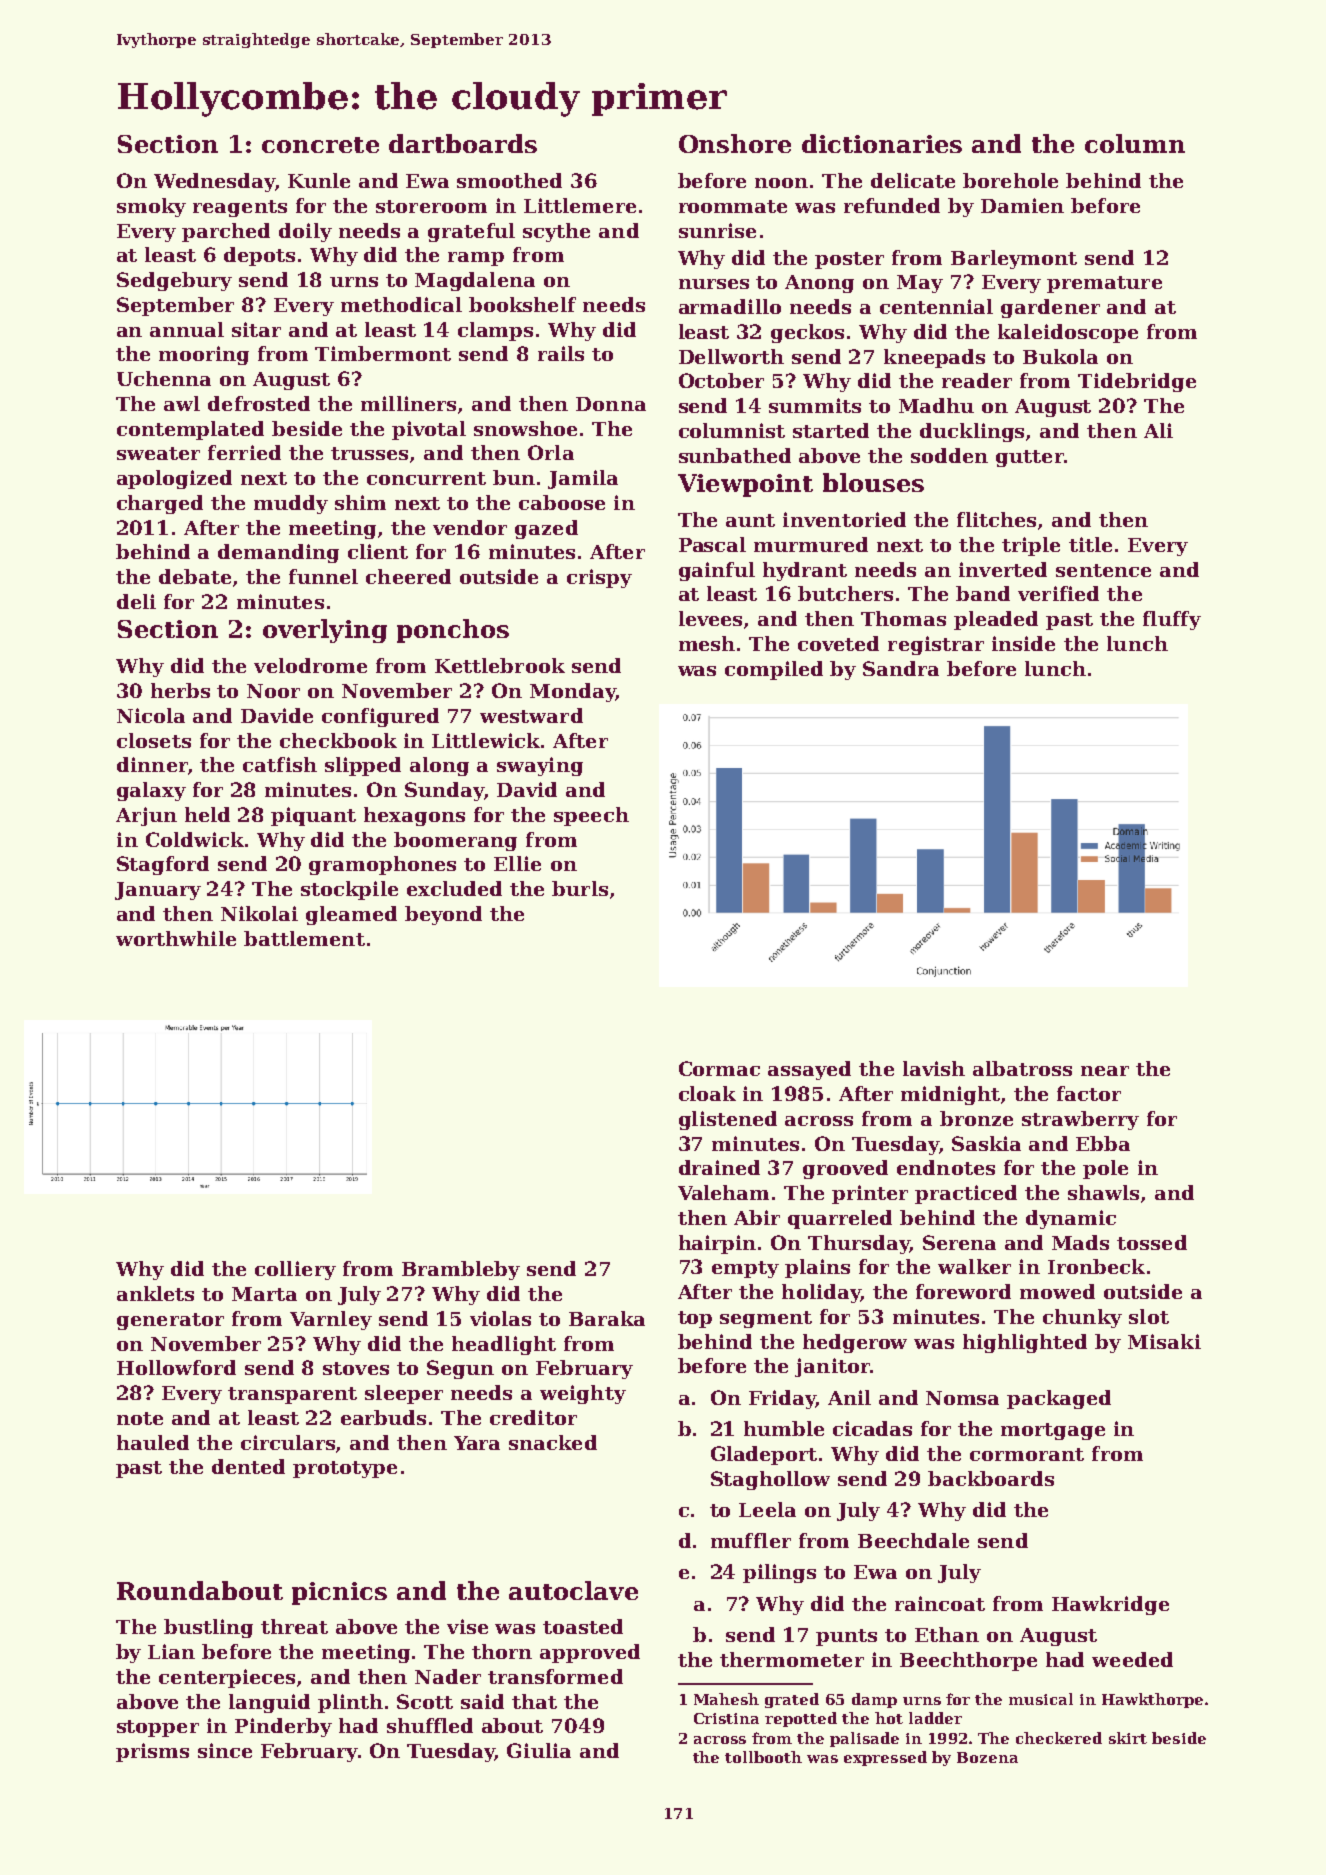 Image resolution: width=1326 pixels, height=1875 pixels. I want to click on dictionaries, so click(882, 143).
